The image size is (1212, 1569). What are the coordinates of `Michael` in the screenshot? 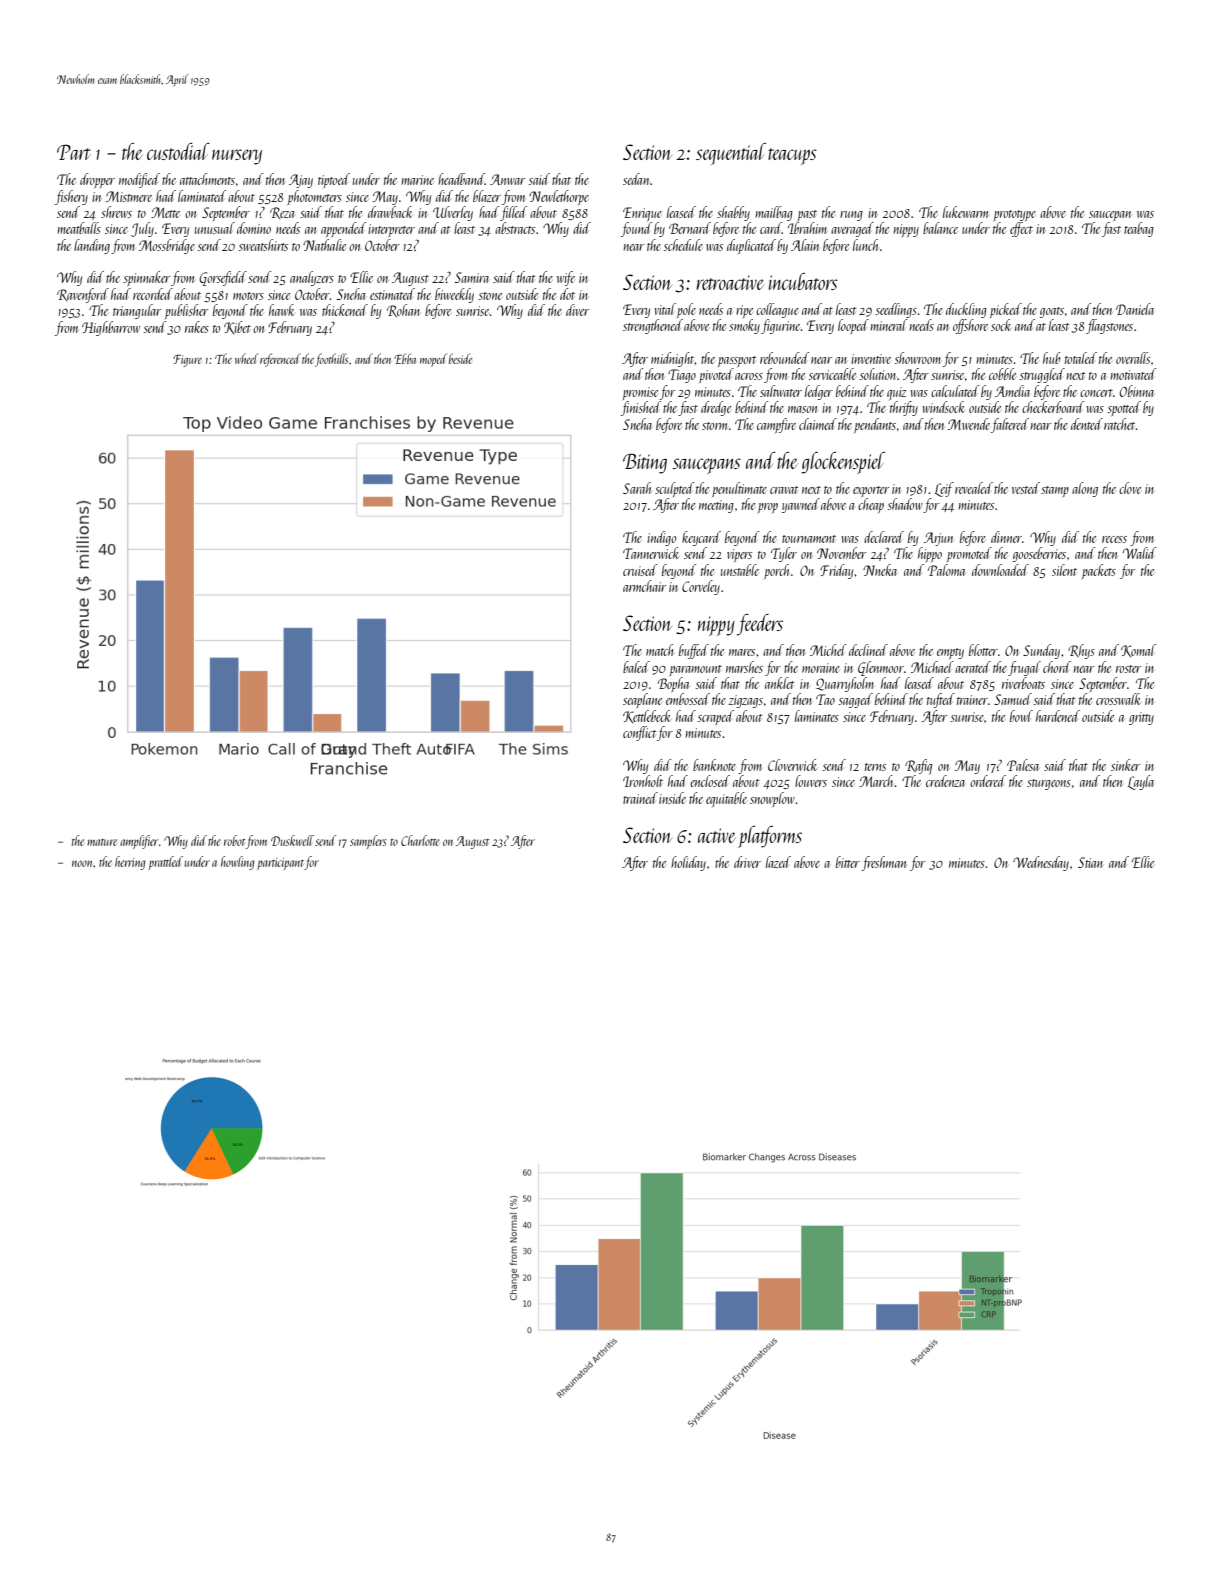 It's located at (932, 667).
